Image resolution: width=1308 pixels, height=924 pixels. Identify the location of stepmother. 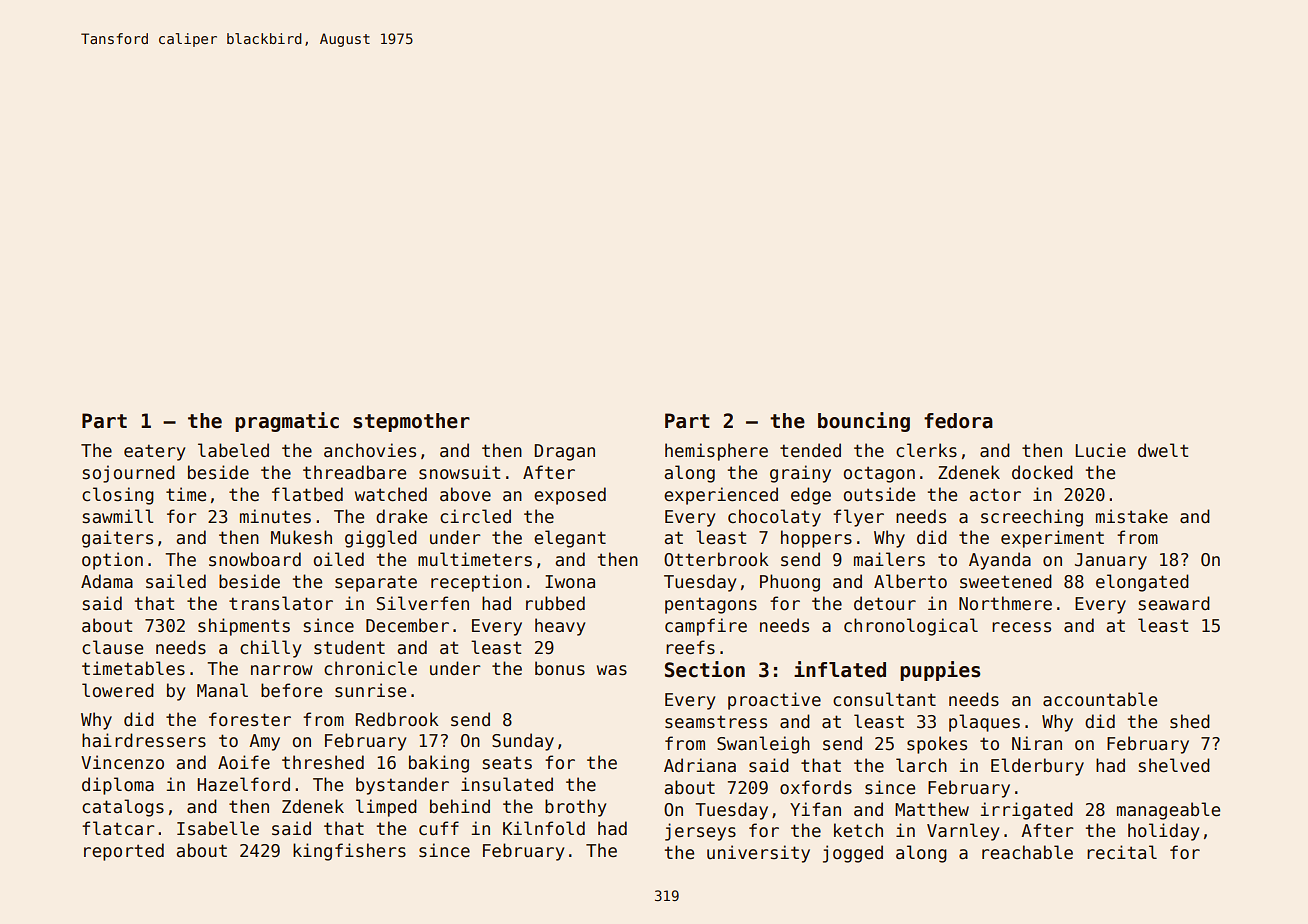
(411, 422).
